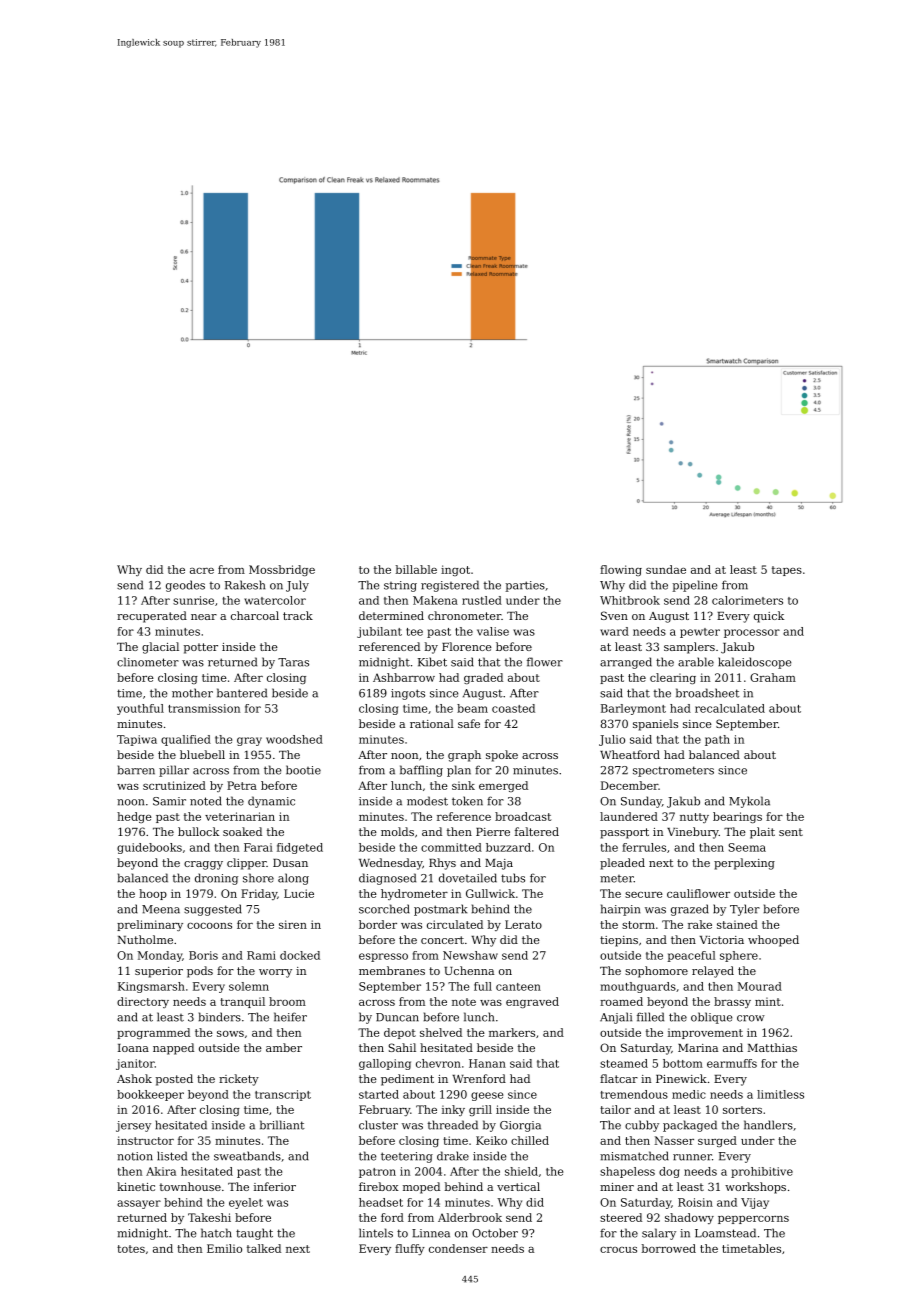 The height and width of the image is (1308, 924). I want to click on taught, so click(254, 1234).
